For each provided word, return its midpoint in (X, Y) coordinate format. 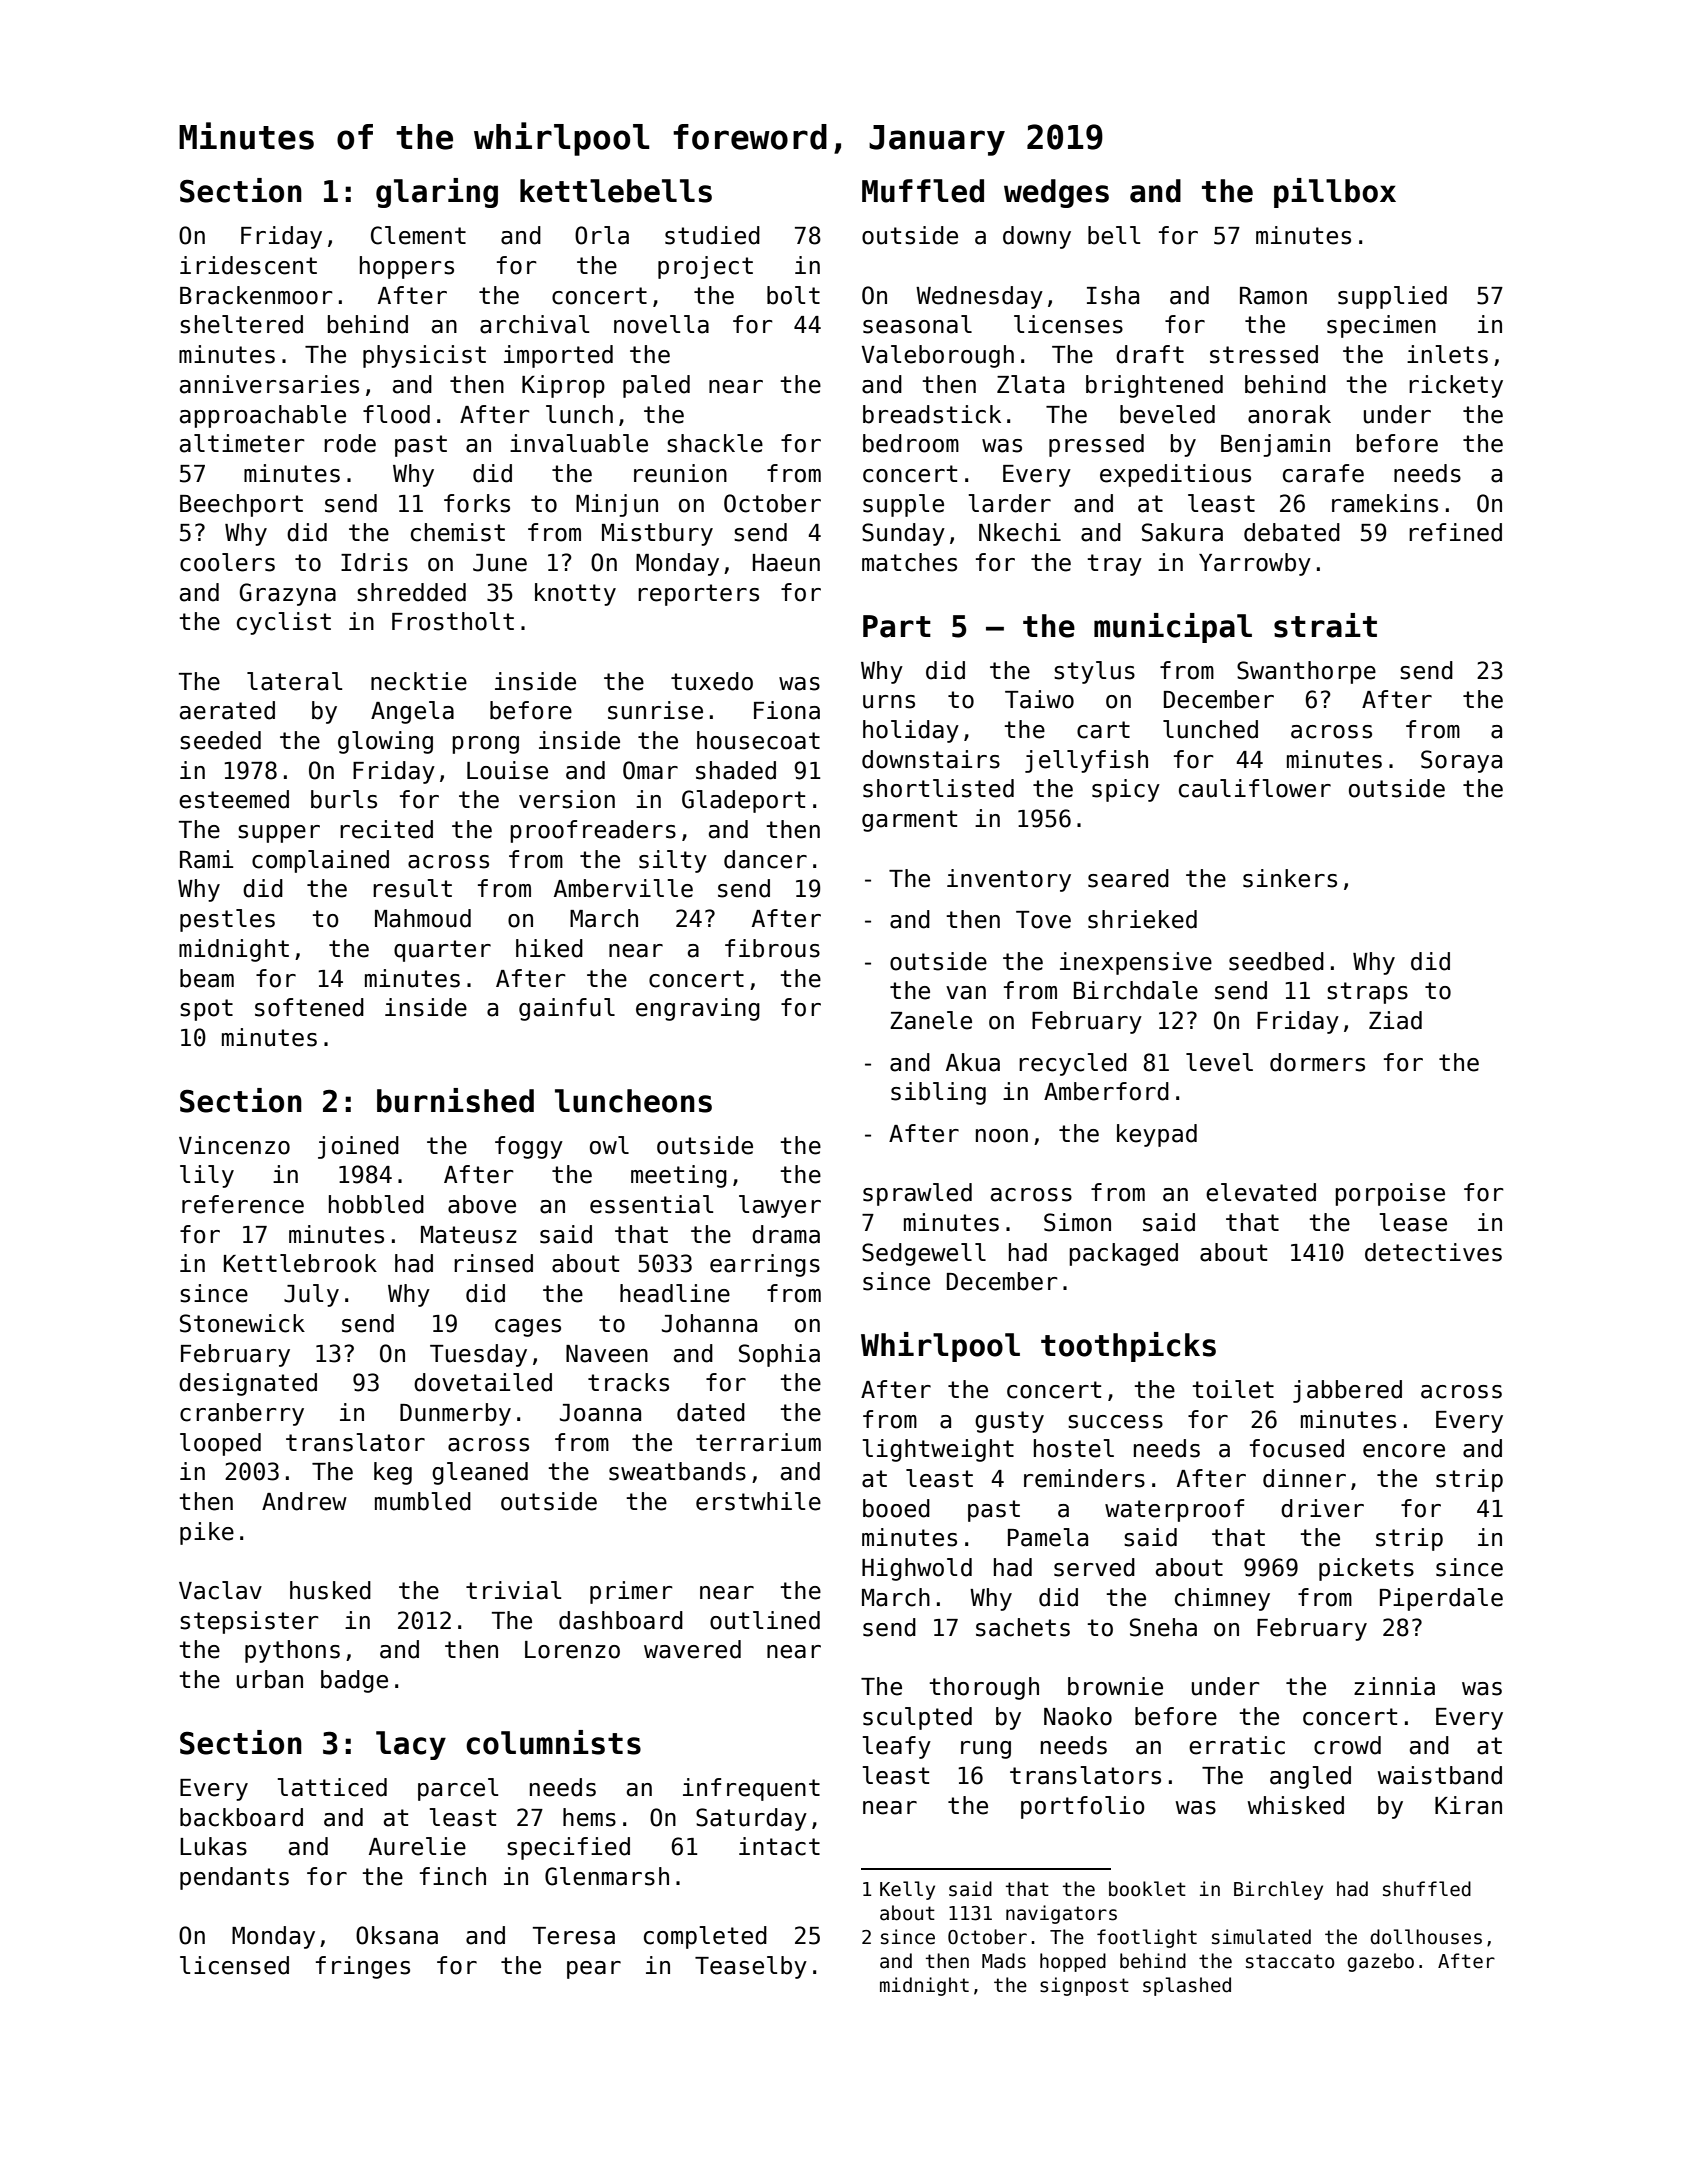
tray (1114, 565)
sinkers (1290, 878)
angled (1310, 1777)
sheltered (241, 324)
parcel (458, 1789)
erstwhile (758, 1501)
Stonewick (242, 1323)
